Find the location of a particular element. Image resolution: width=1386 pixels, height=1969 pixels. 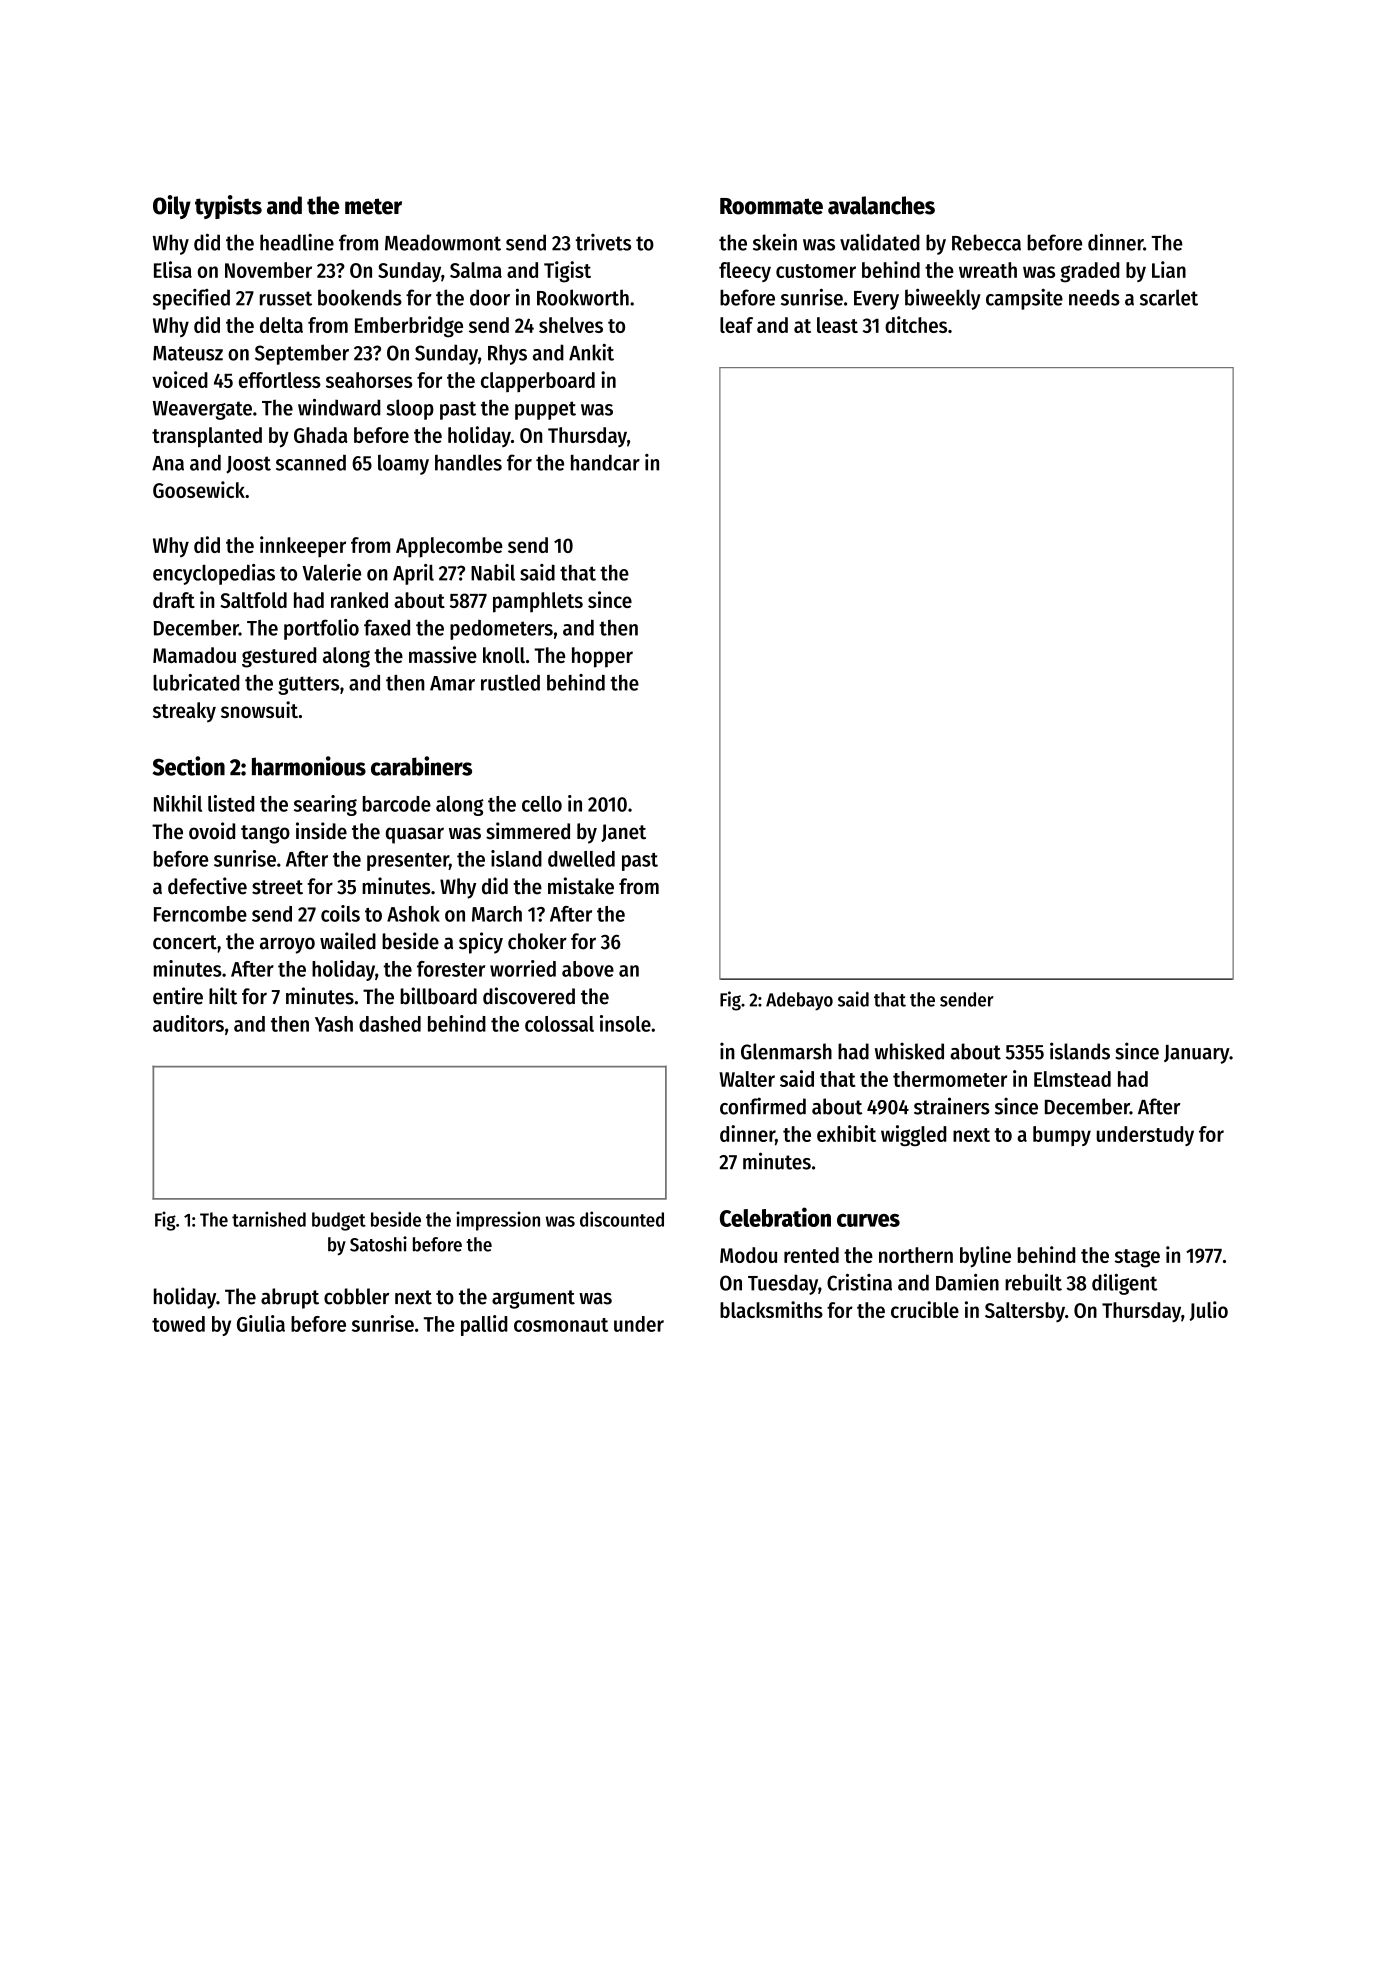

blacksmiths is located at coordinates (771, 1309).
